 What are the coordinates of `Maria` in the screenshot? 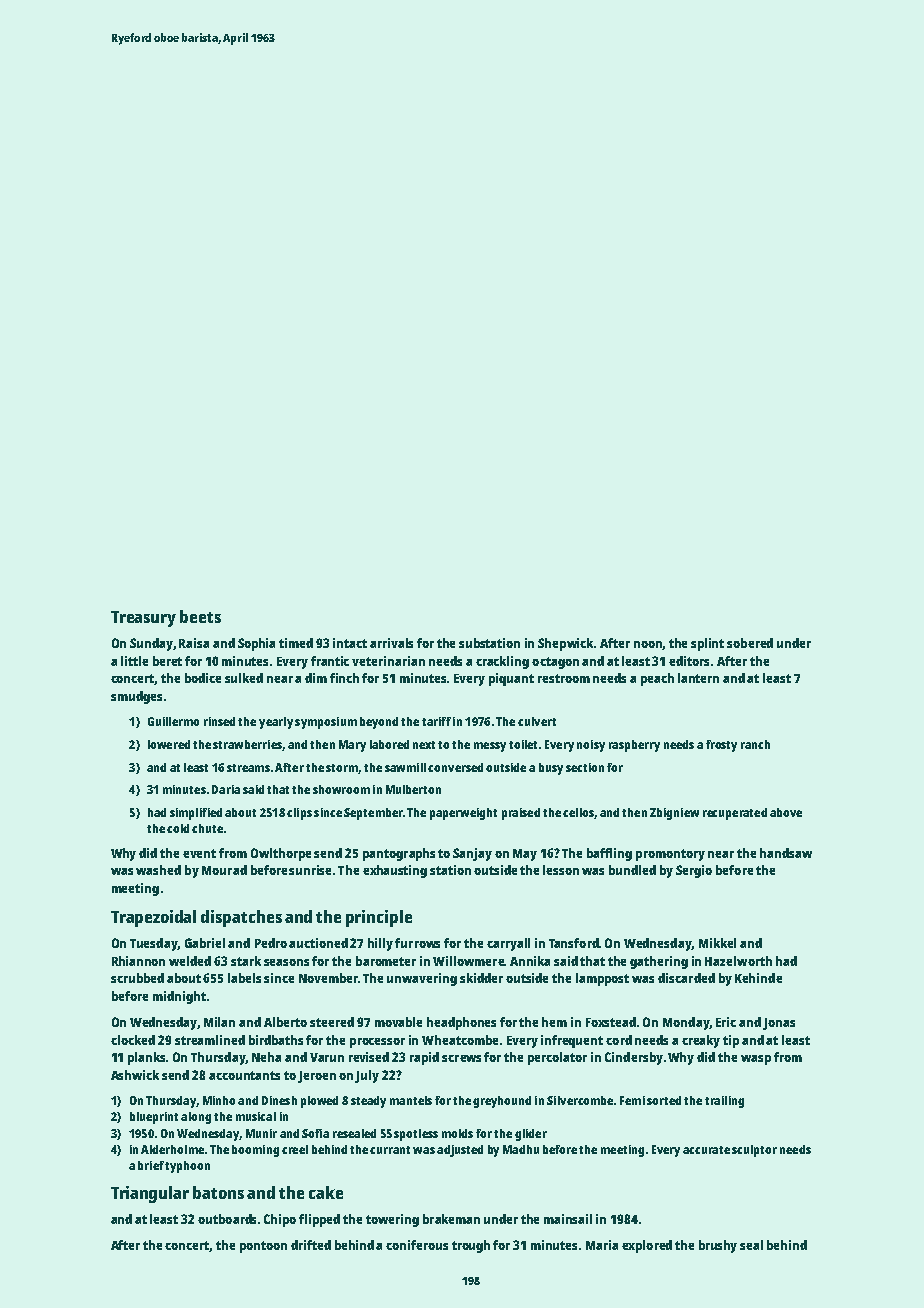 It's located at (602, 1245).
